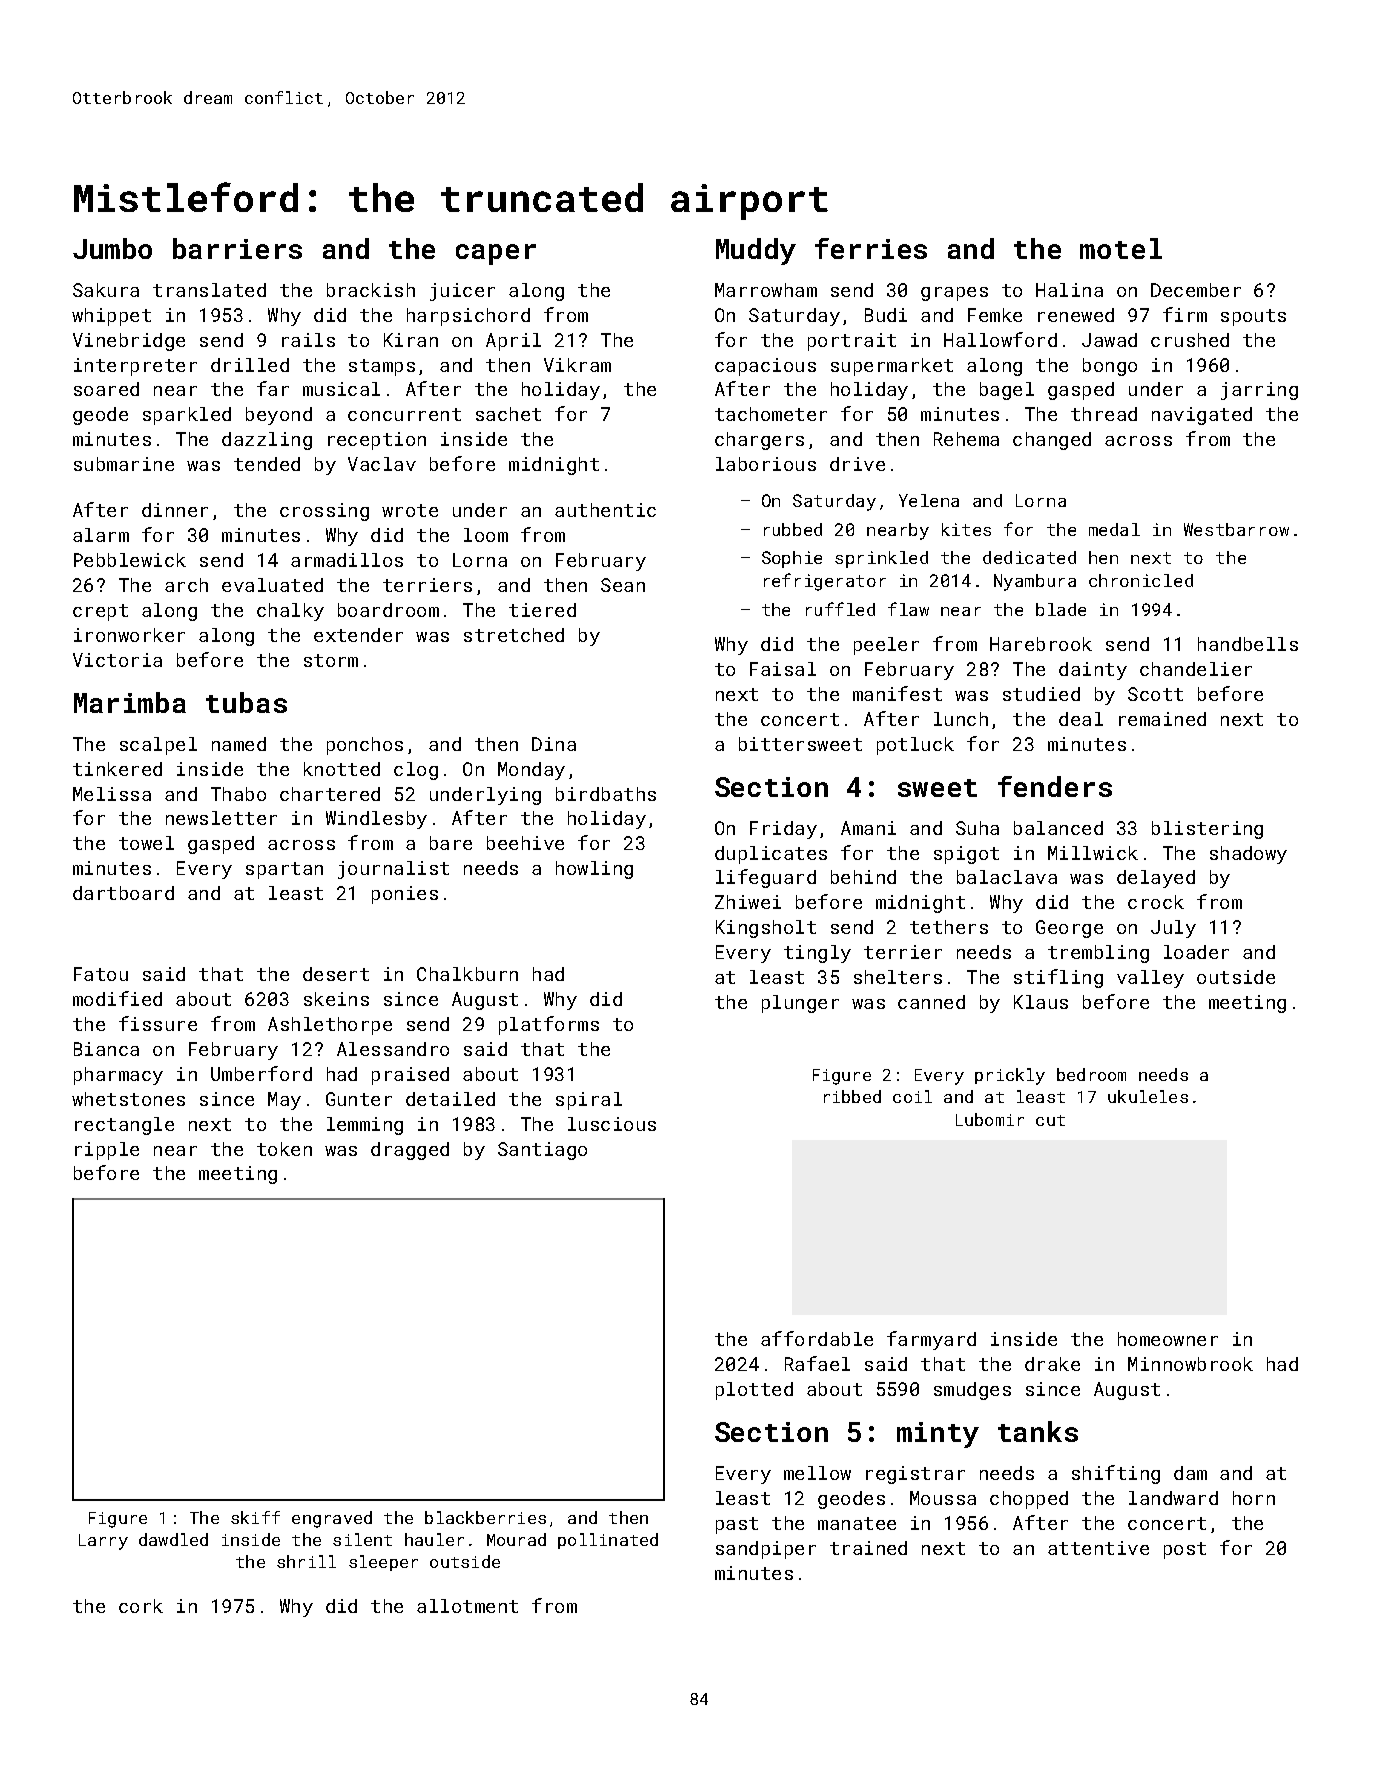 The width and height of the document is (1378, 1784). Describe the element at coordinates (793, 529) in the document. I see `rubbed` at that location.
